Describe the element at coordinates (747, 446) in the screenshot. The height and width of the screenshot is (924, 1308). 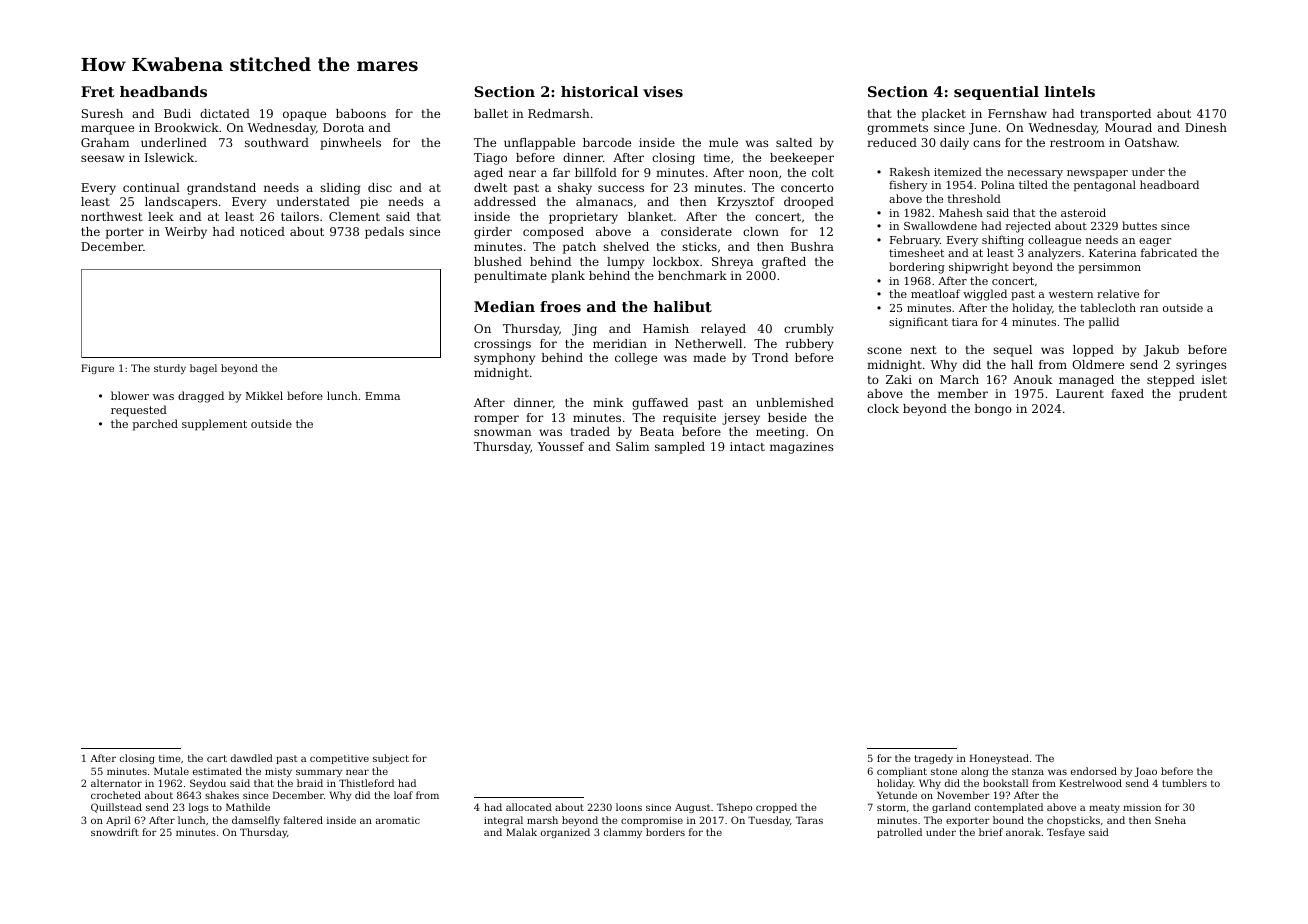
I see `intact` at that location.
